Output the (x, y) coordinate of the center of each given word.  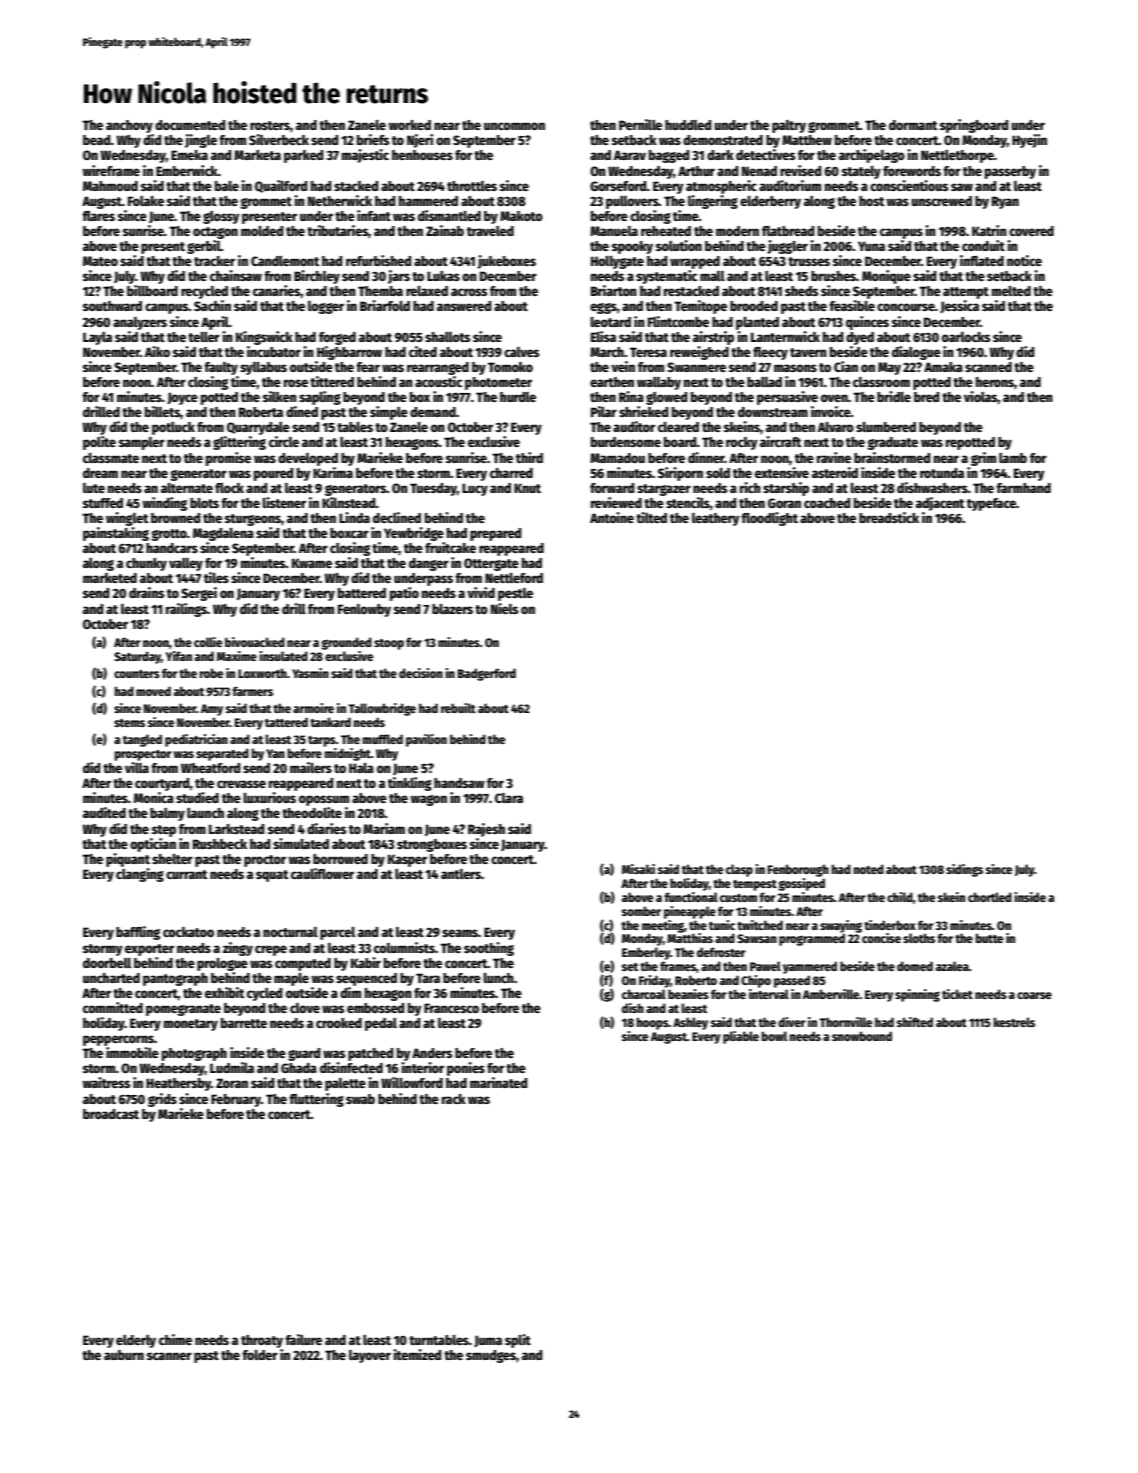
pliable (741, 1037)
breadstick (889, 517)
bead (97, 140)
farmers (252, 691)
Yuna (871, 246)
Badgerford (487, 674)
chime (175, 1339)
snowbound (862, 1036)
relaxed (427, 291)
